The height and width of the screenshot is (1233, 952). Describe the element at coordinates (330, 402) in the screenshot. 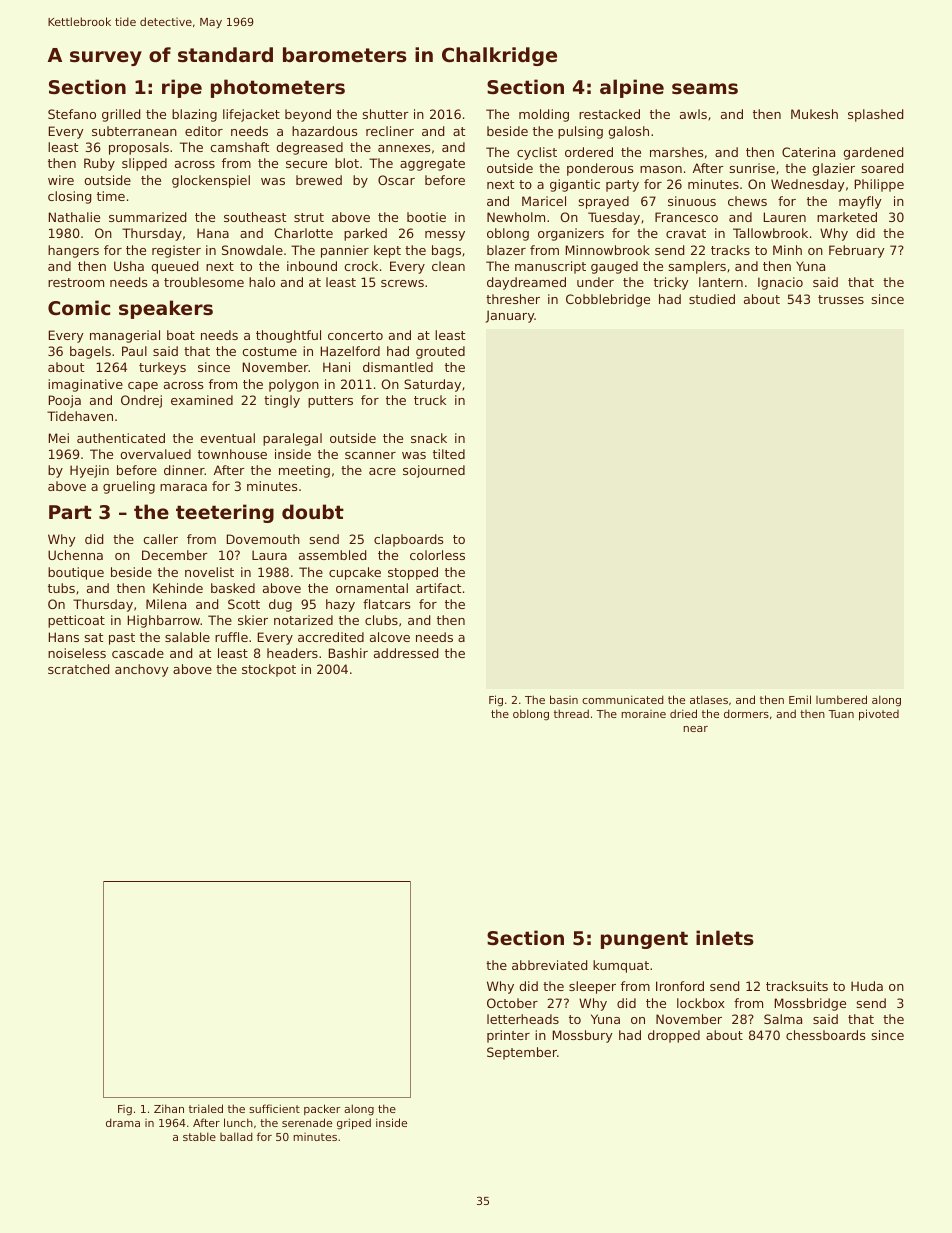

I see `putters` at that location.
